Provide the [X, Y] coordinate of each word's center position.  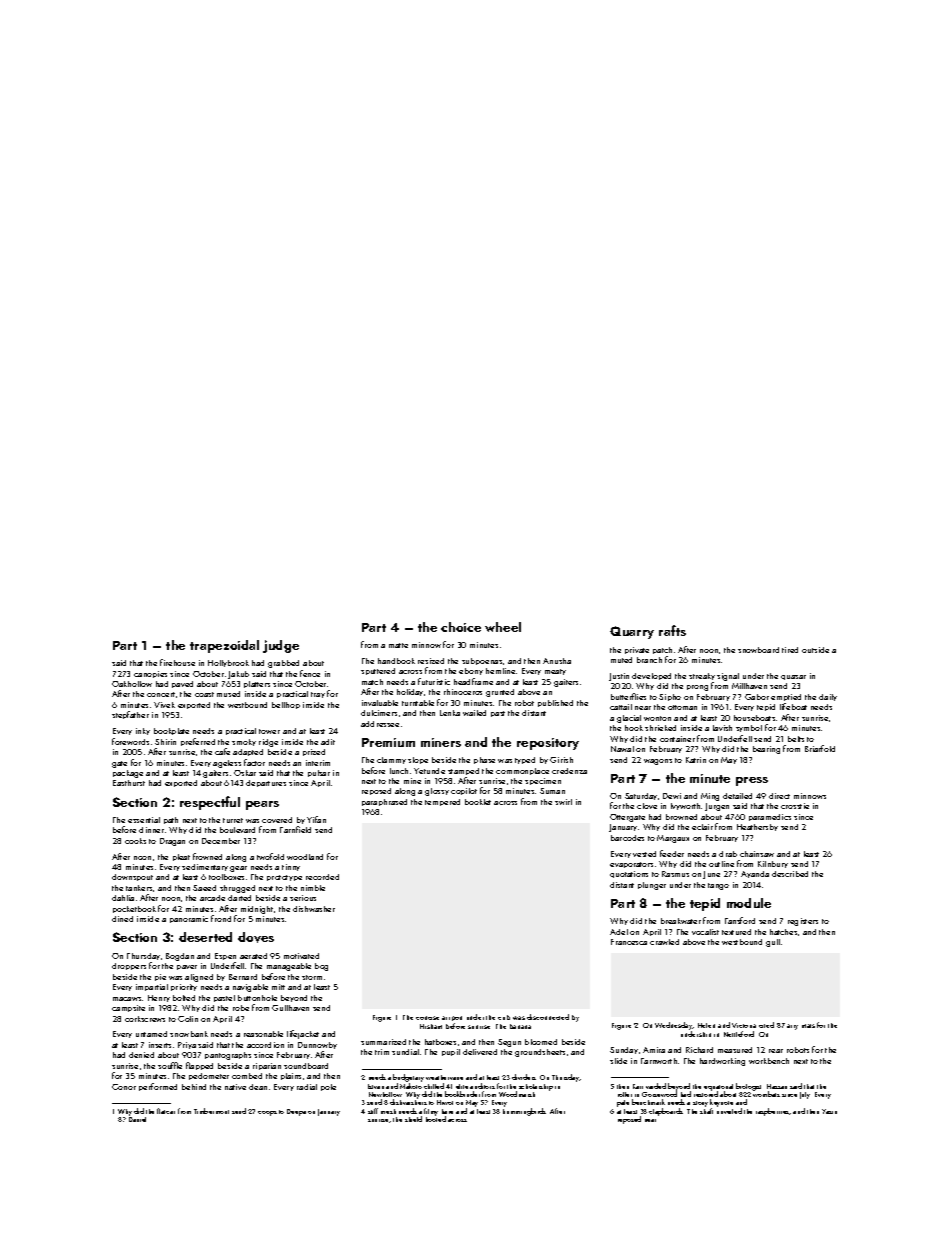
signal [728, 677]
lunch [399, 771]
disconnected [548, 1017]
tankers [139, 888]
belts [796, 739]
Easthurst [129, 783]
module [749, 903]
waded [656, 1086]
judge [281, 646]
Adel [619, 932]
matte [398, 645]
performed [158, 1087]
